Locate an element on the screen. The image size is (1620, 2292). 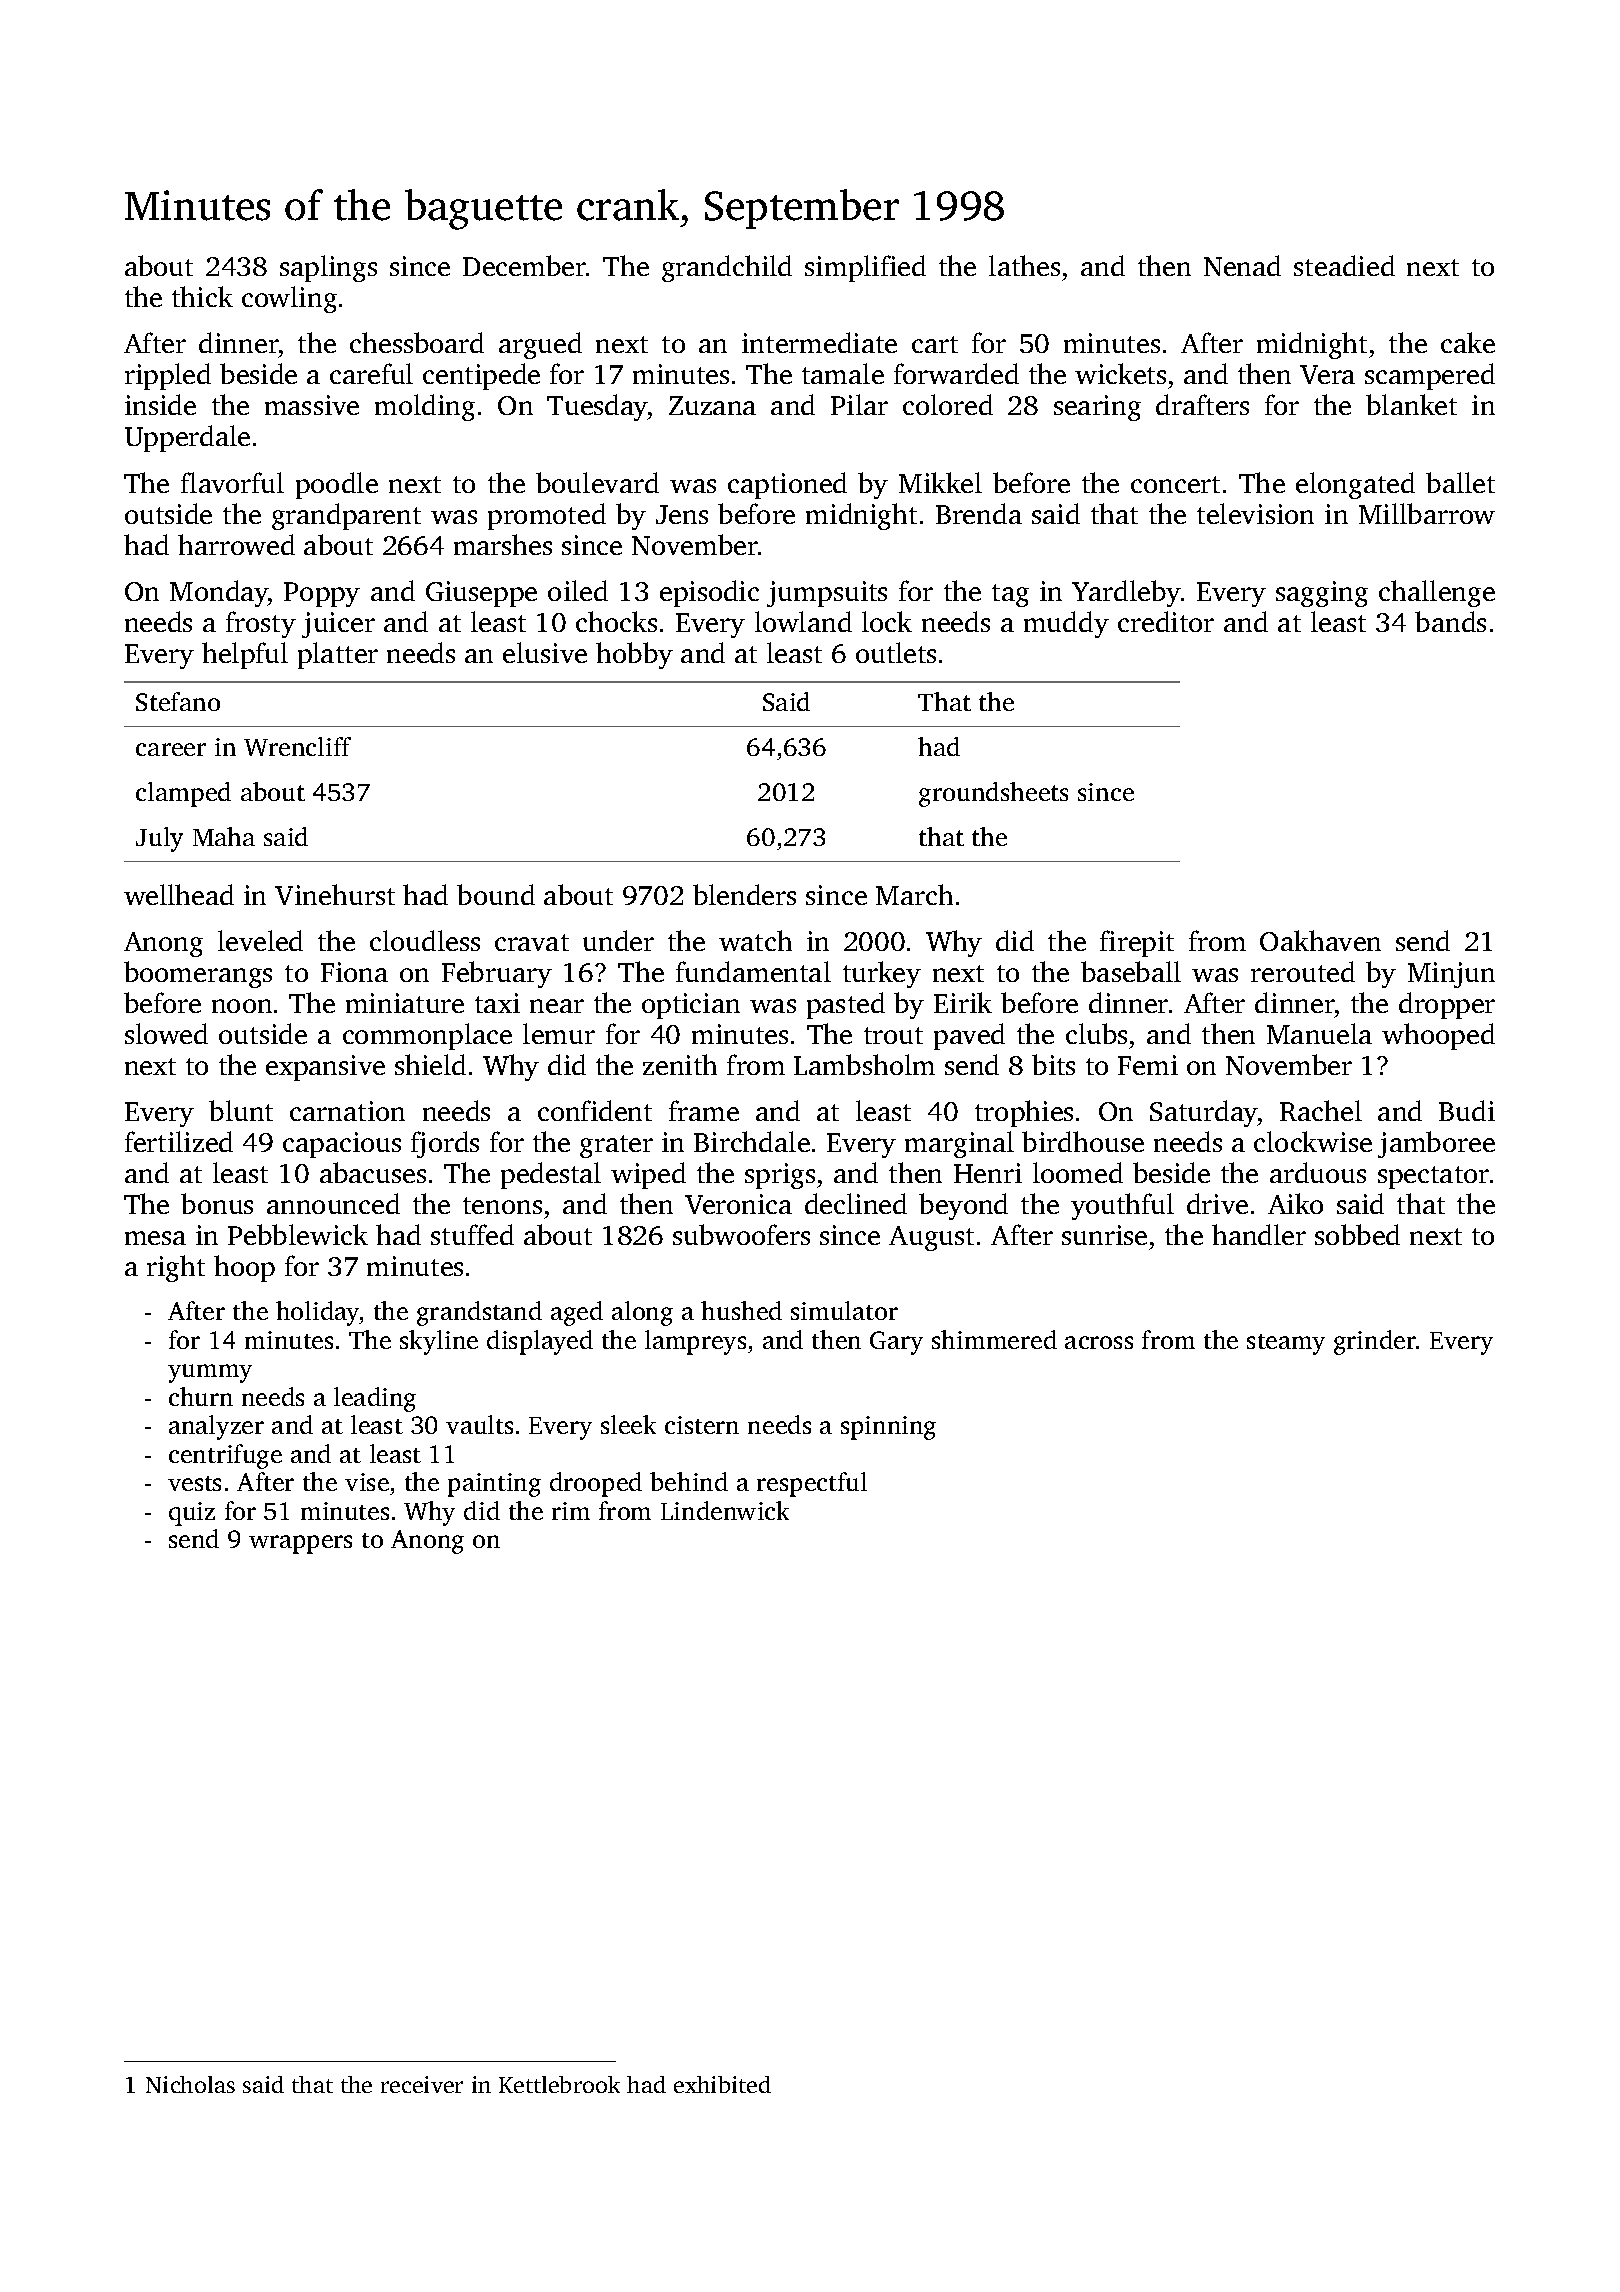
December is located at coordinates (524, 265).
